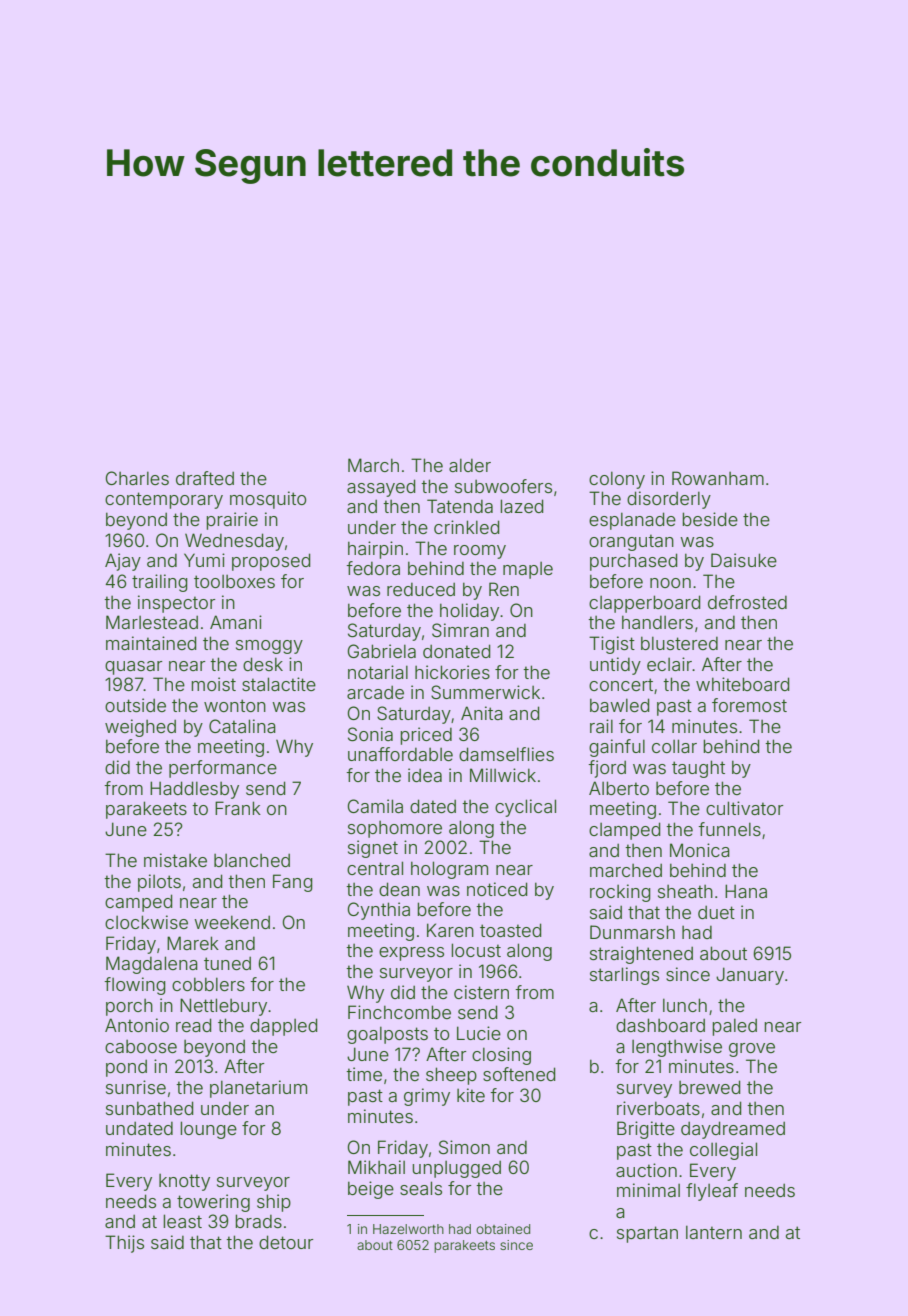 Image resolution: width=908 pixels, height=1316 pixels. I want to click on Hazelworth, so click(408, 1229).
